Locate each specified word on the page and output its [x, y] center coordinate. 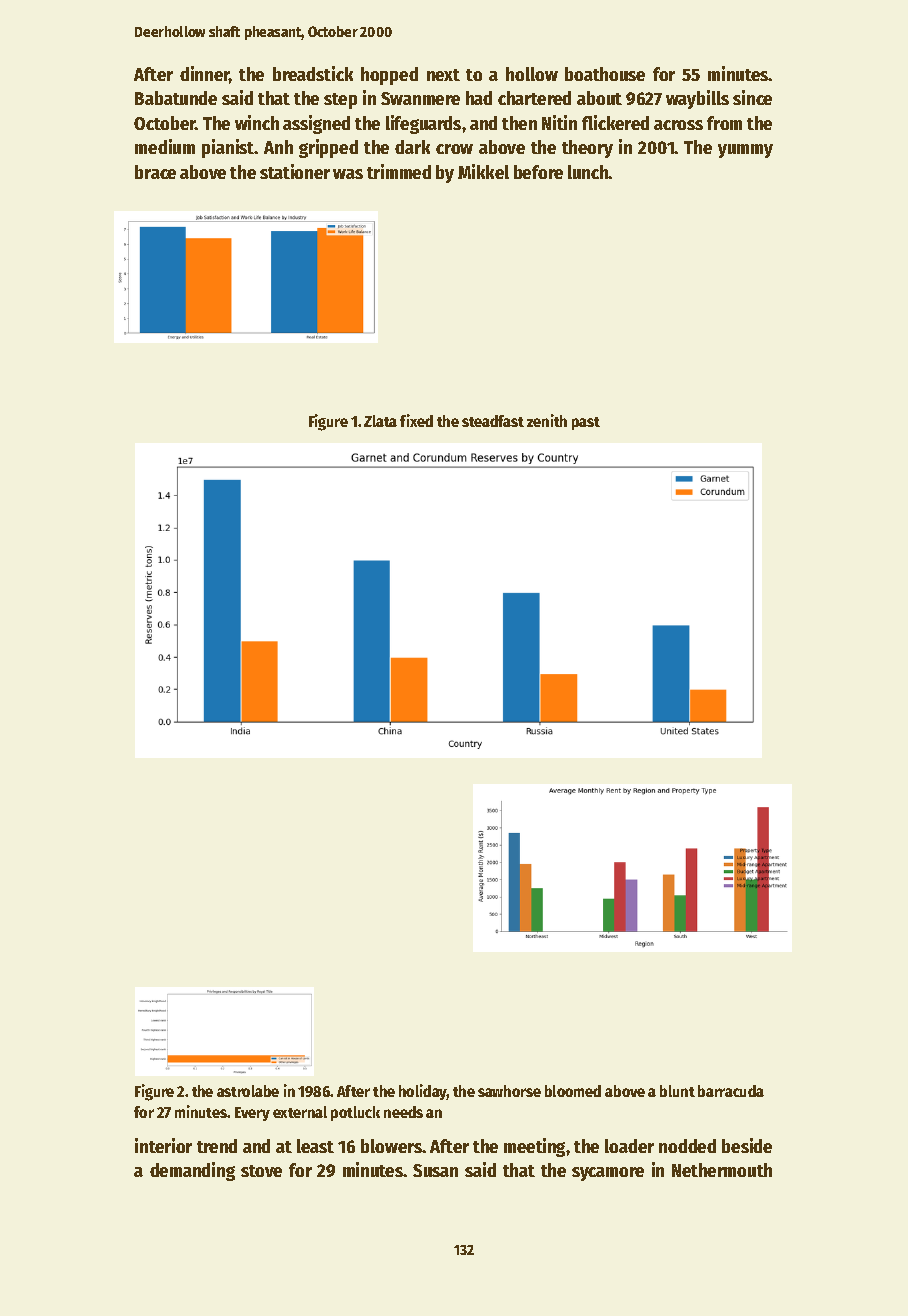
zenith [547, 420]
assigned [316, 124]
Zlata [380, 421]
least [315, 1146]
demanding [192, 1171]
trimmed [399, 171]
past [586, 423]
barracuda [731, 1091]
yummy [745, 151]
